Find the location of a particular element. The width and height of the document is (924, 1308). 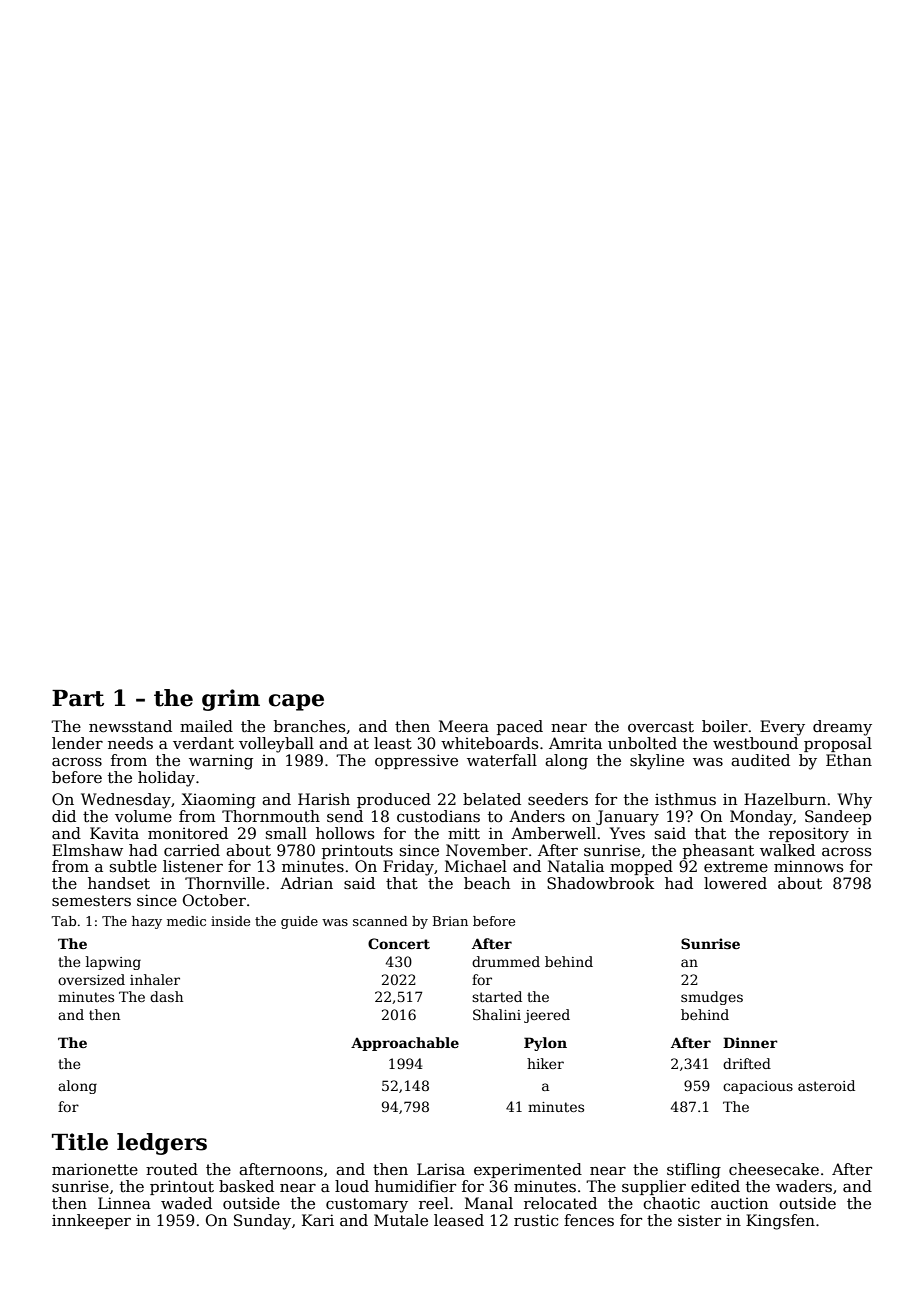

rustic is located at coordinates (536, 1220).
